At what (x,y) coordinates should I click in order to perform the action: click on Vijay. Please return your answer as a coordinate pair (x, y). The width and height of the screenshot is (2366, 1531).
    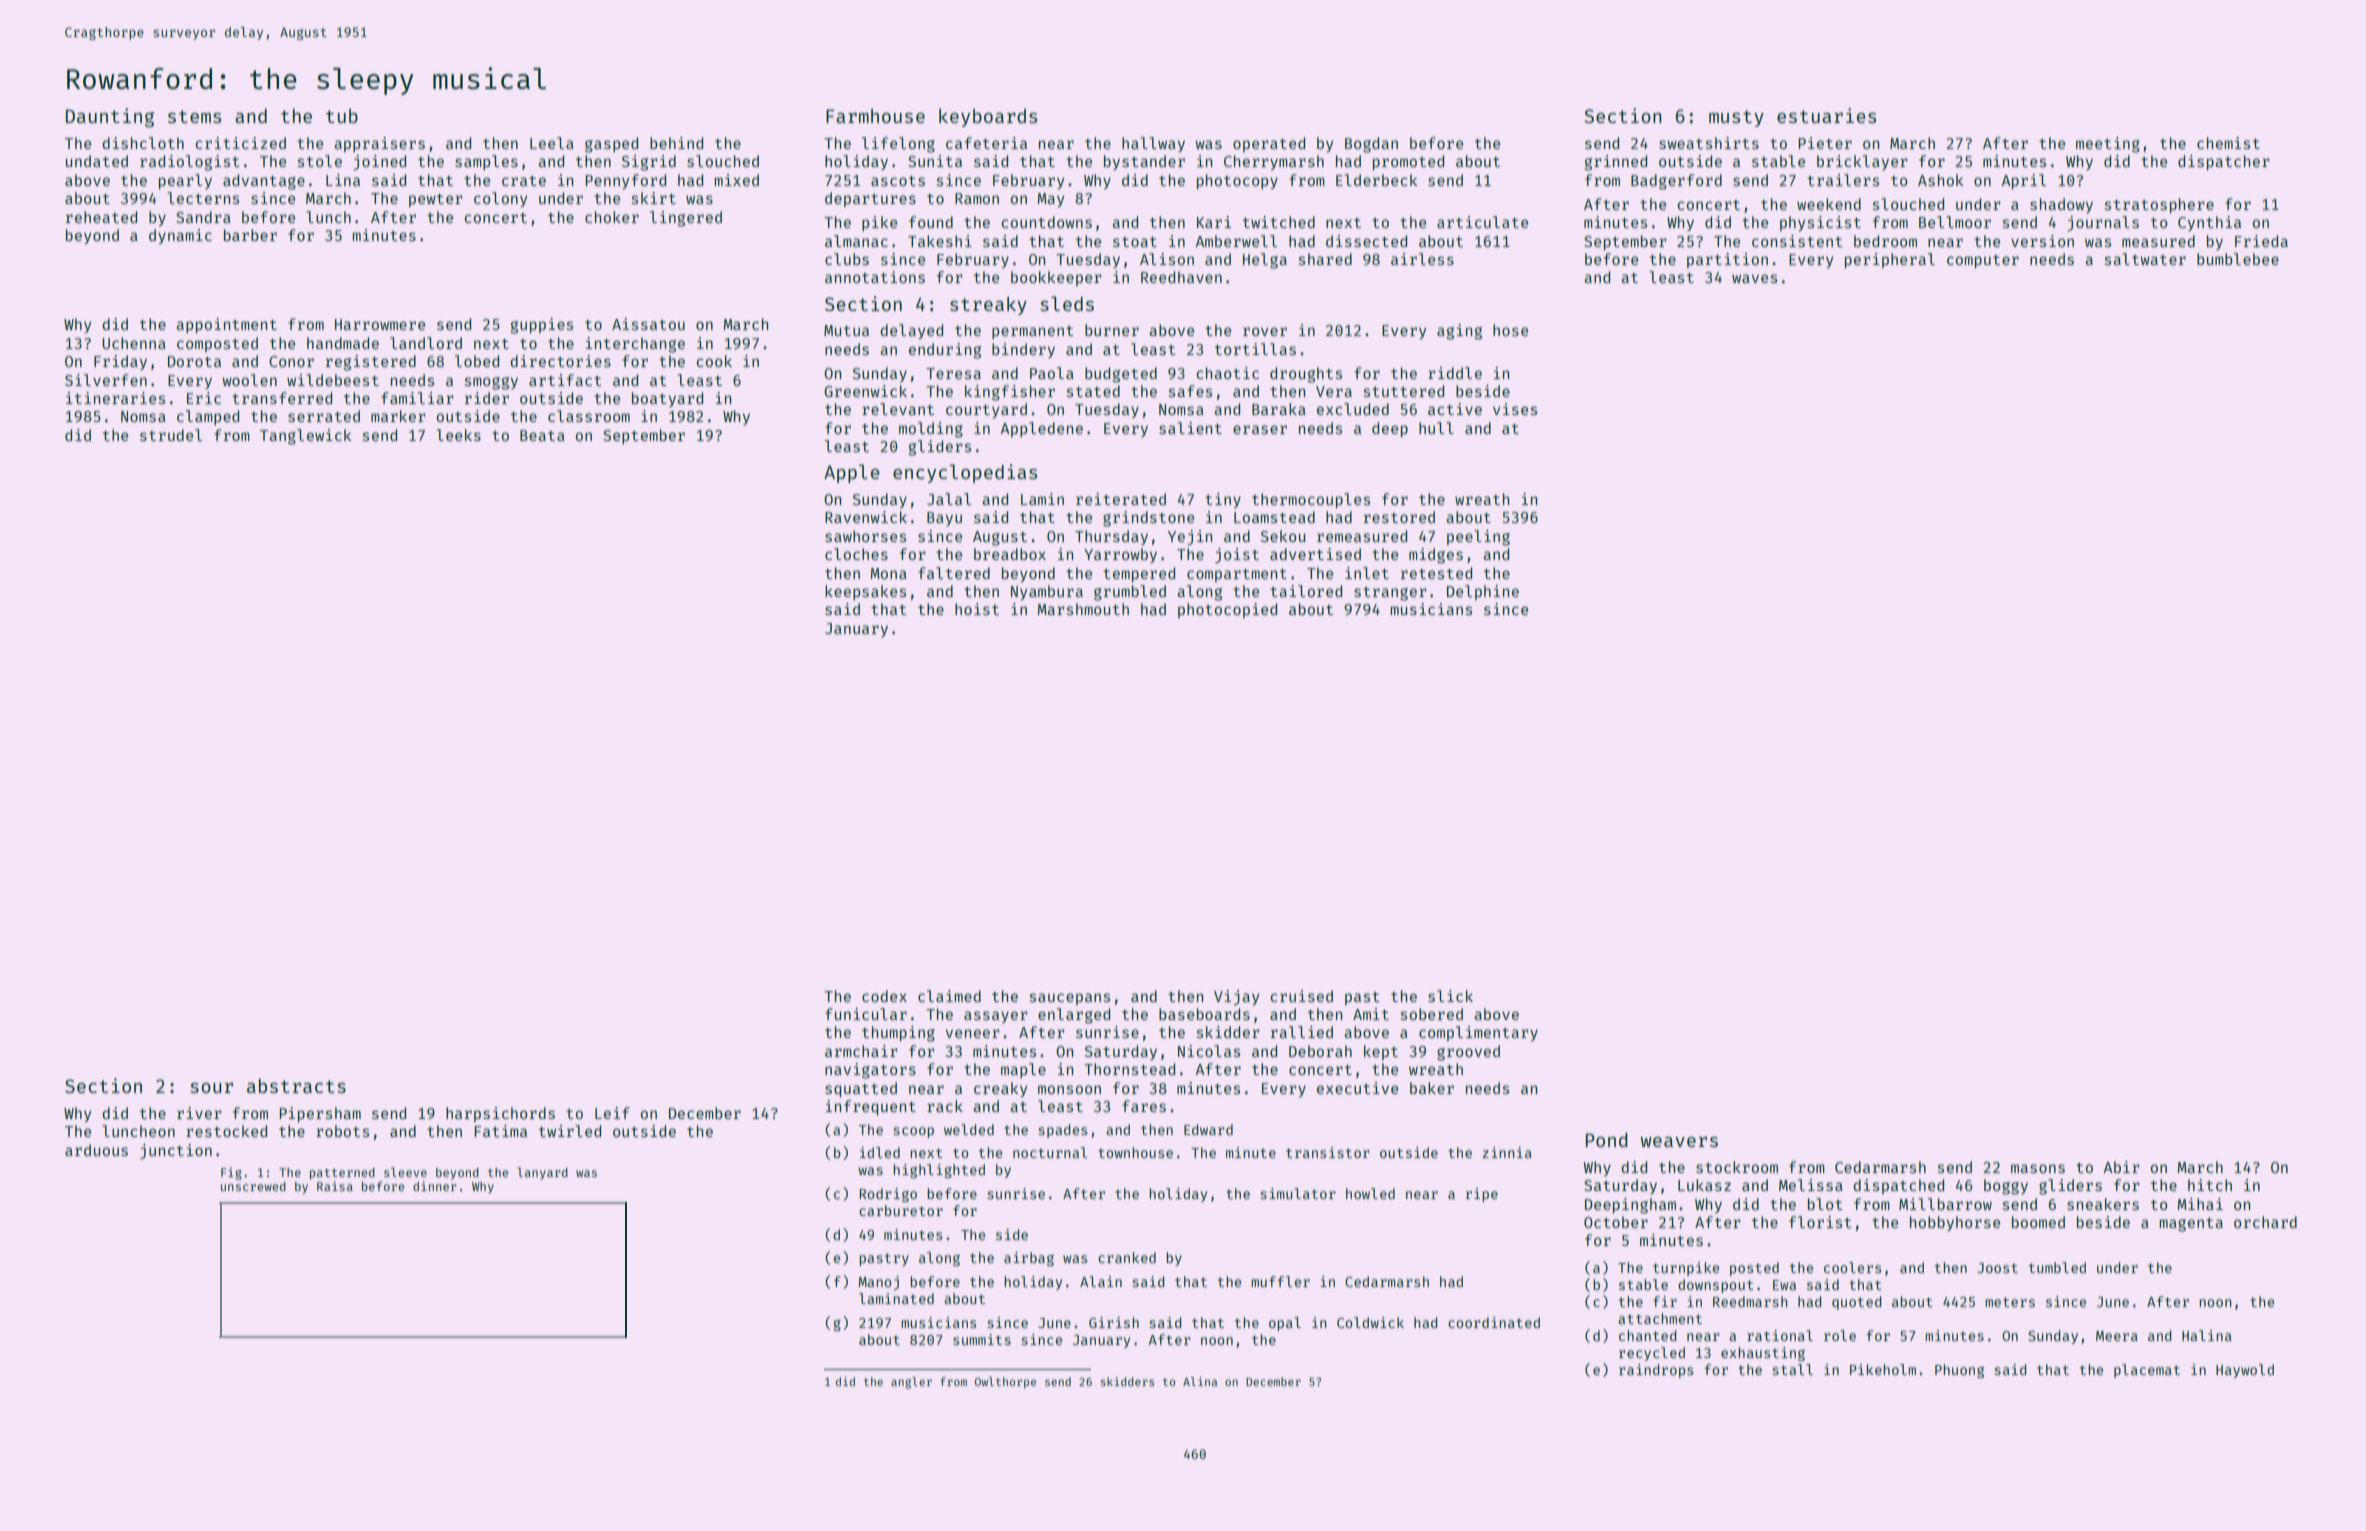
    Looking at the image, I should click on (1236, 998).
